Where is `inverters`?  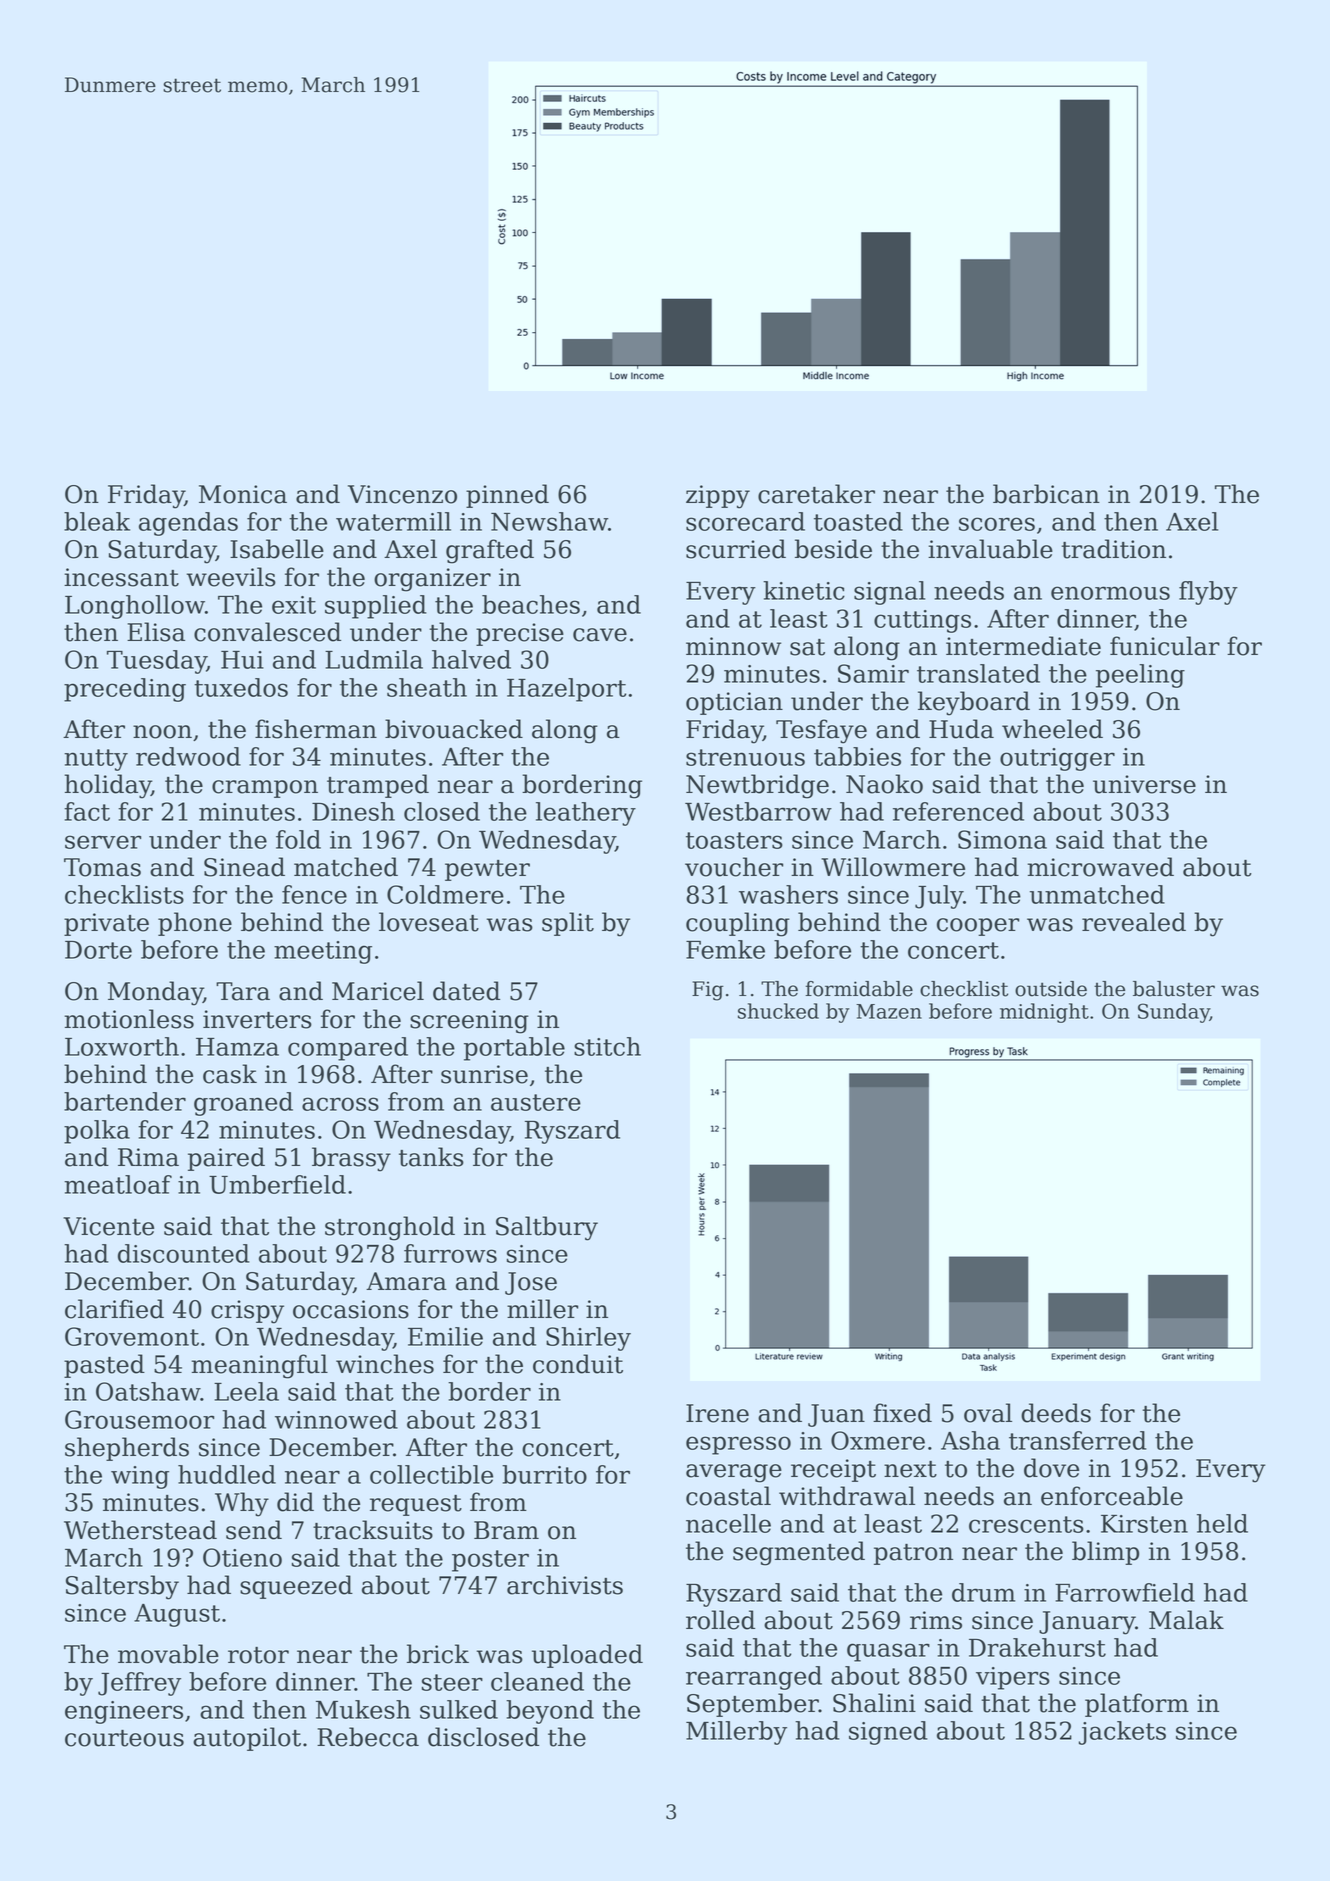 inverters is located at coordinates (257, 1019).
